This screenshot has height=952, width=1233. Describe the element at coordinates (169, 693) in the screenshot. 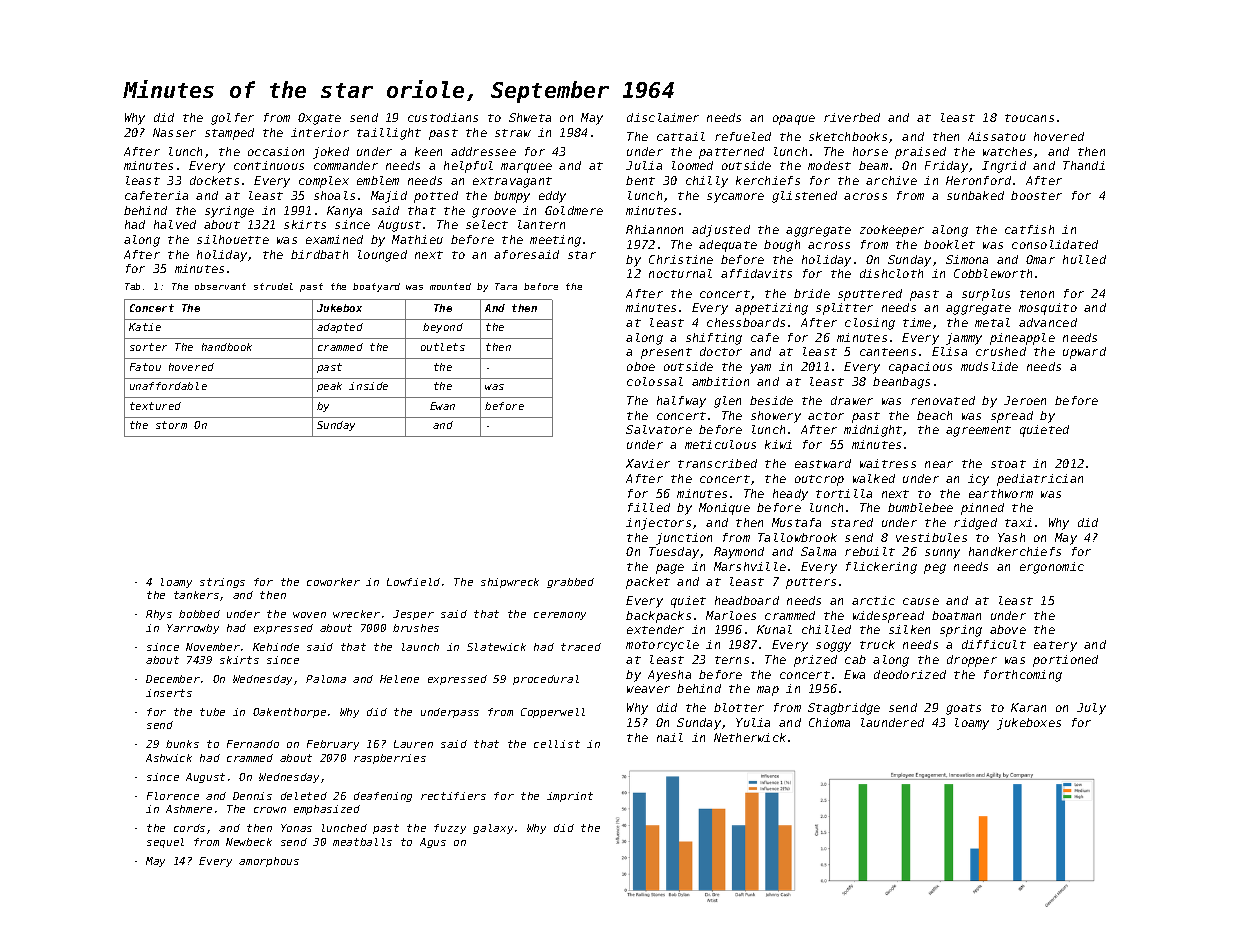

I see `inserts` at that location.
